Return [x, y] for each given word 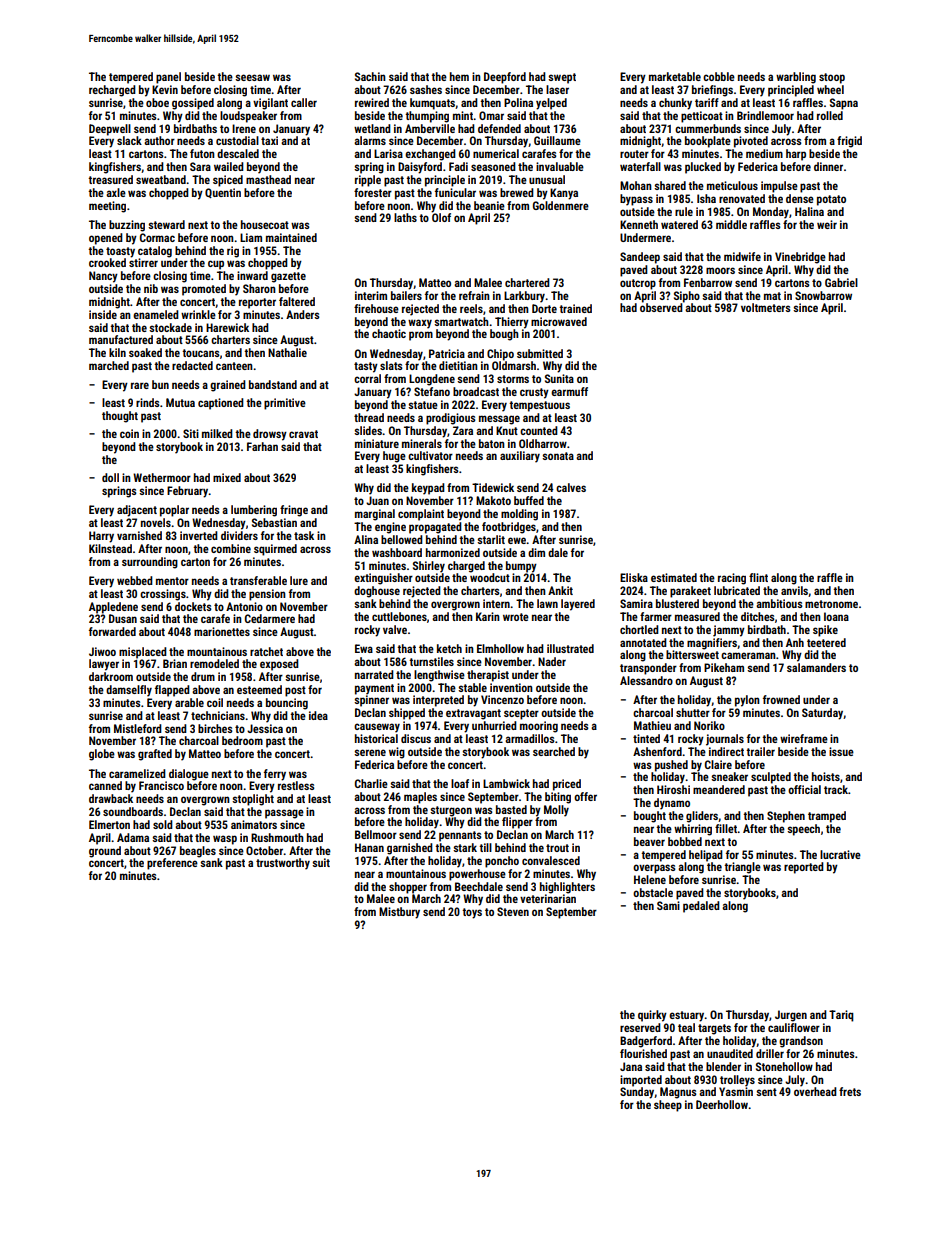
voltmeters [766, 307]
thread [369, 417]
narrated [374, 674]
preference [172, 864]
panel [168, 78]
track [836, 789]
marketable [675, 76]
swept [562, 78]
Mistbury [399, 913]
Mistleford [138, 728]
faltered [297, 301]
